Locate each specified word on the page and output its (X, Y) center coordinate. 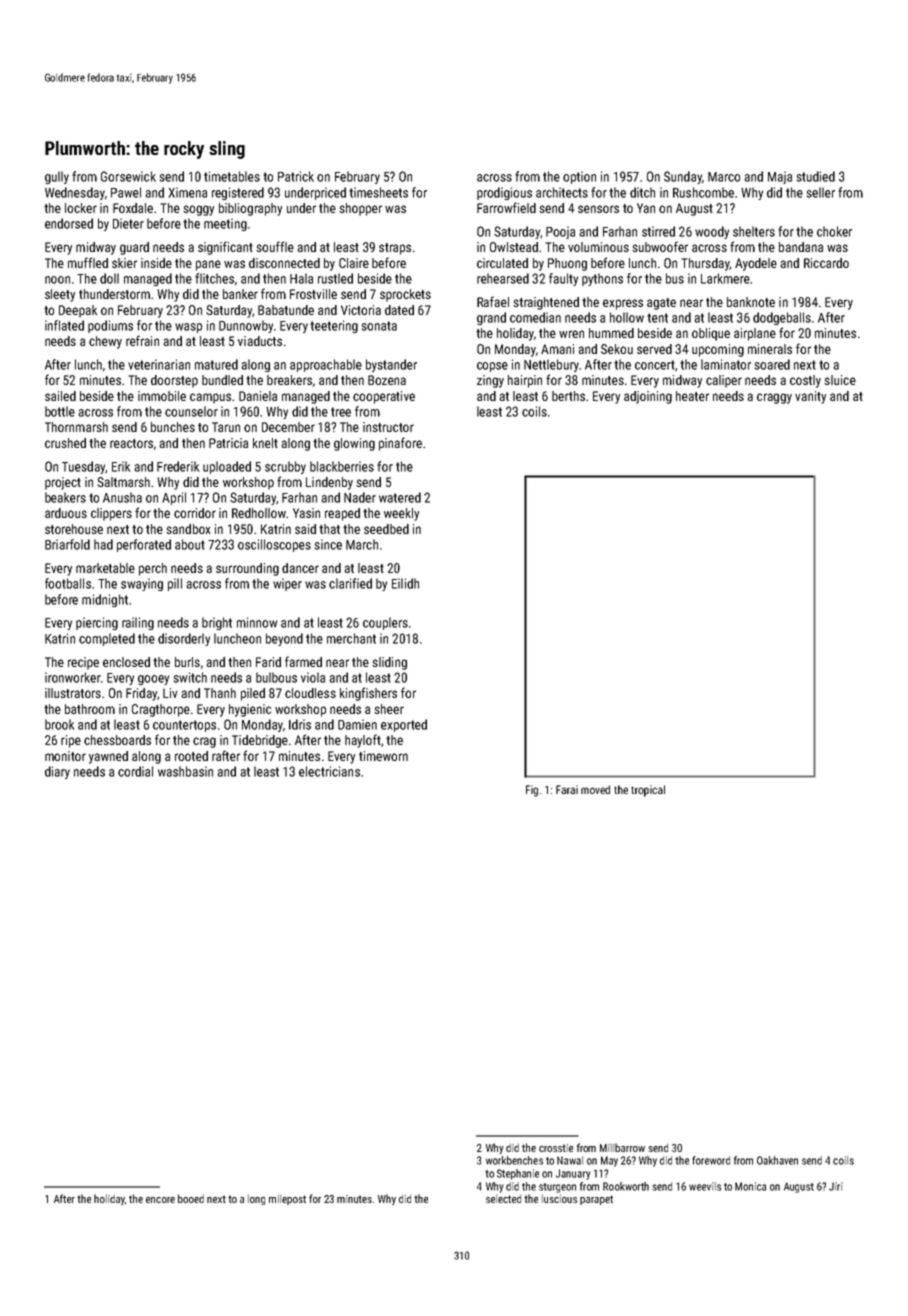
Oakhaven (777, 1160)
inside (156, 263)
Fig (532, 791)
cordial (135, 771)
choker (834, 231)
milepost (287, 1200)
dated (399, 310)
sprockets (405, 295)
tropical (648, 791)
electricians (329, 771)
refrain (142, 340)
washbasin (185, 771)
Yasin (306, 513)
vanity (810, 397)
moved (595, 789)
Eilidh (405, 583)
